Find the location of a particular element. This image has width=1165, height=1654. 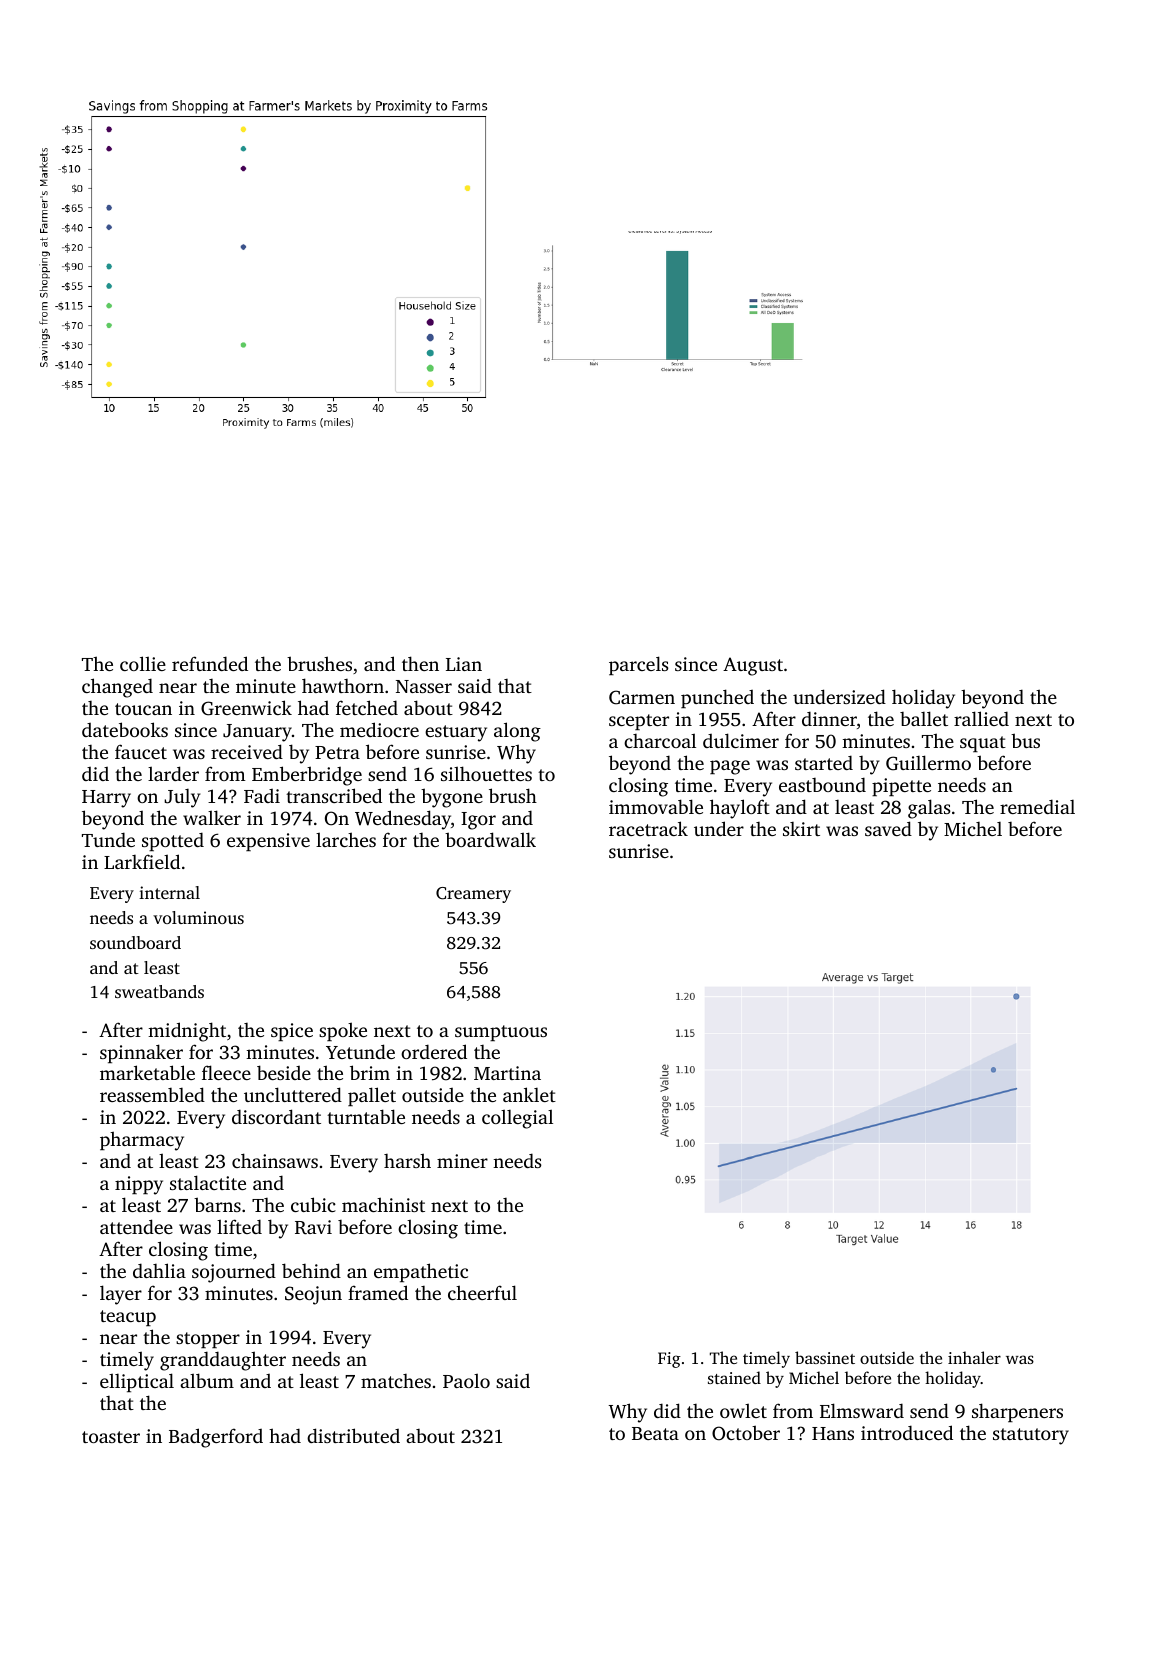

bus is located at coordinates (1025, 740).
